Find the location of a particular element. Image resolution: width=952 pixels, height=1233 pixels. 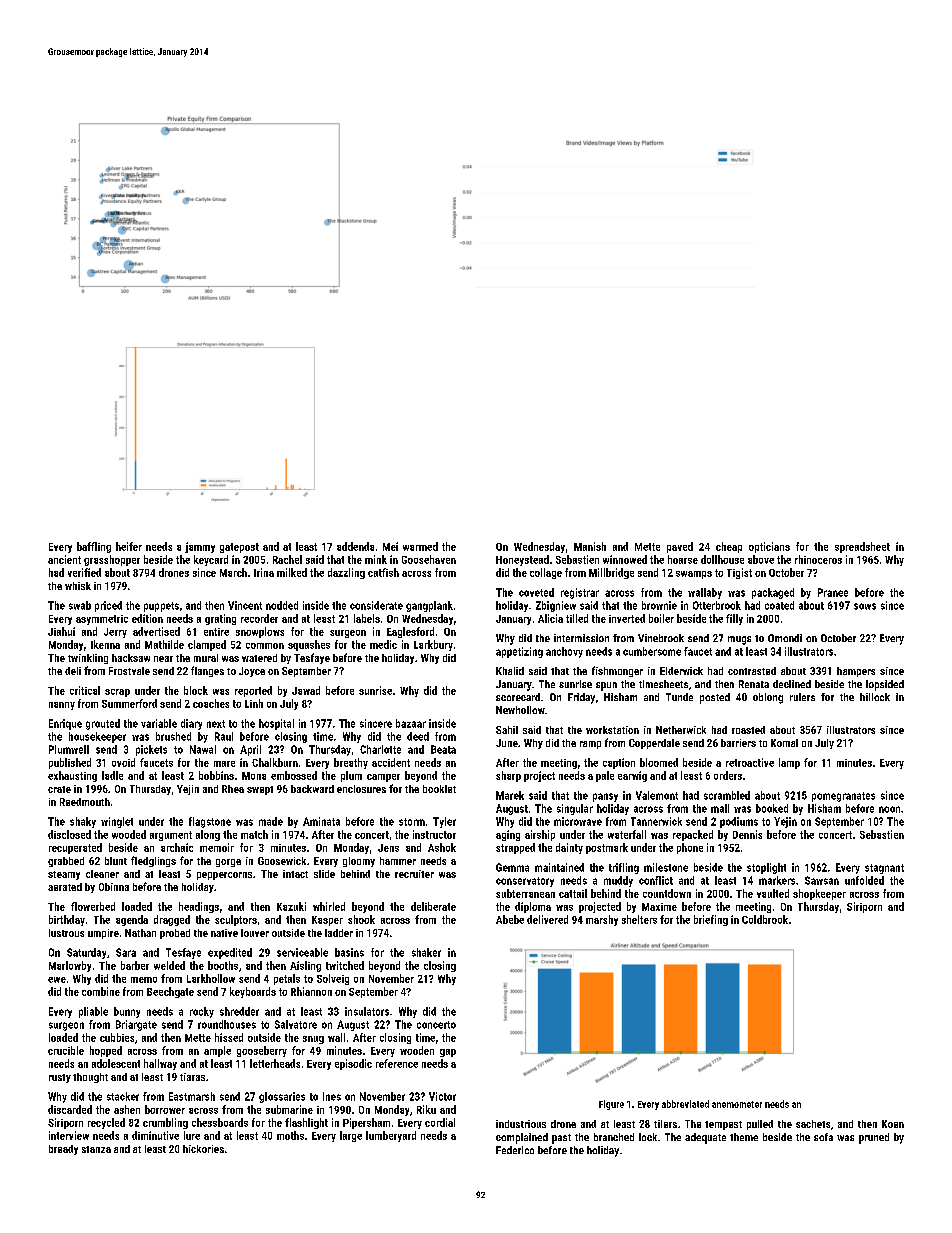

wooden is located at coordinates (417, 1050).
